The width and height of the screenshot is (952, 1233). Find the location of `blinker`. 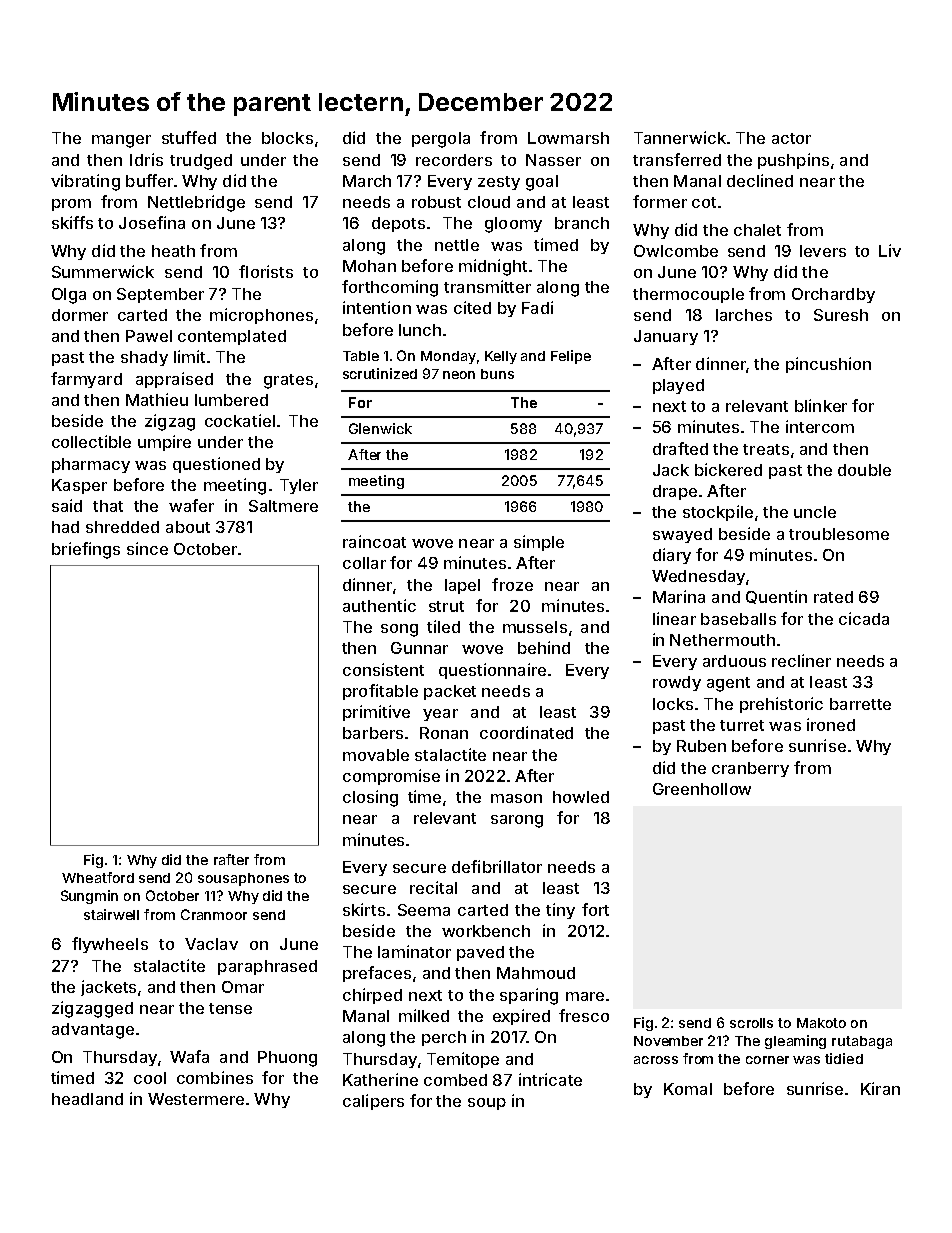

blinker is located at coordinates (821, 405).
